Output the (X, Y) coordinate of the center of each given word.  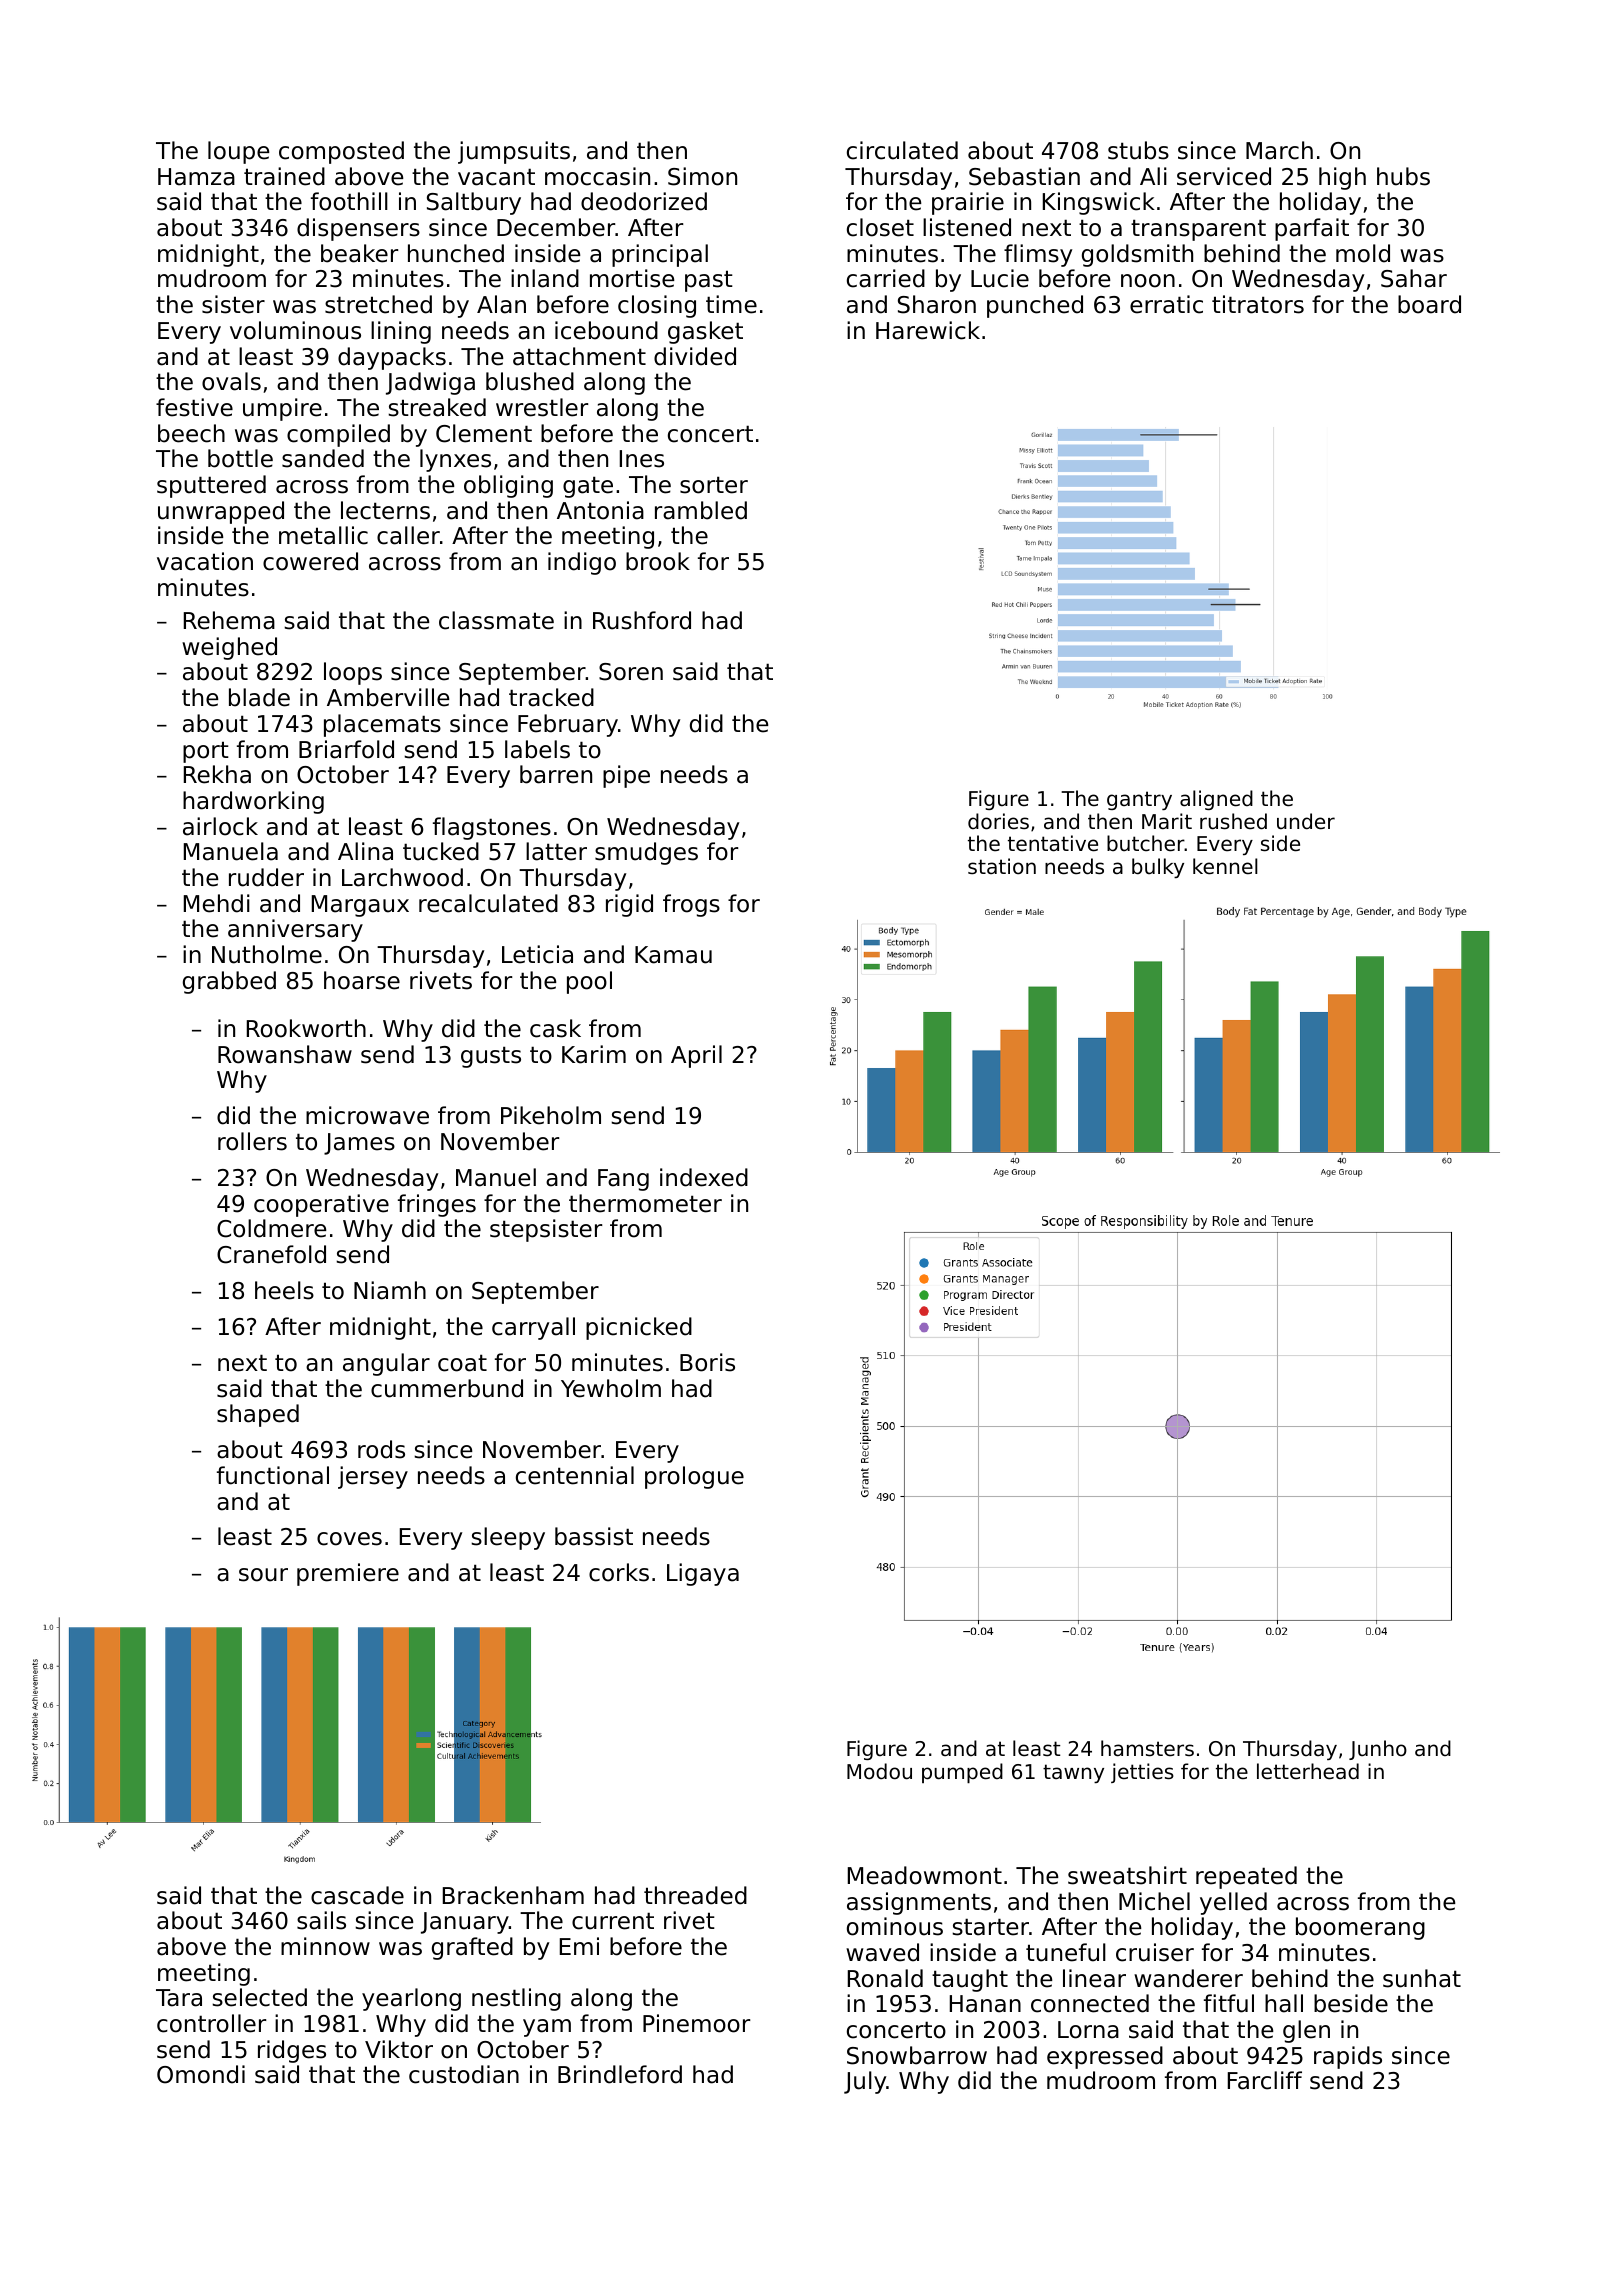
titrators (1258, 304)
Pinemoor (696, 2023)
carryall (533, 1328)
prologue (694, 1477)
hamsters (1147, 1748)
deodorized (644, 201)
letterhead (1308, 1771)
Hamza (196, 177)
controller (211, 2023)
